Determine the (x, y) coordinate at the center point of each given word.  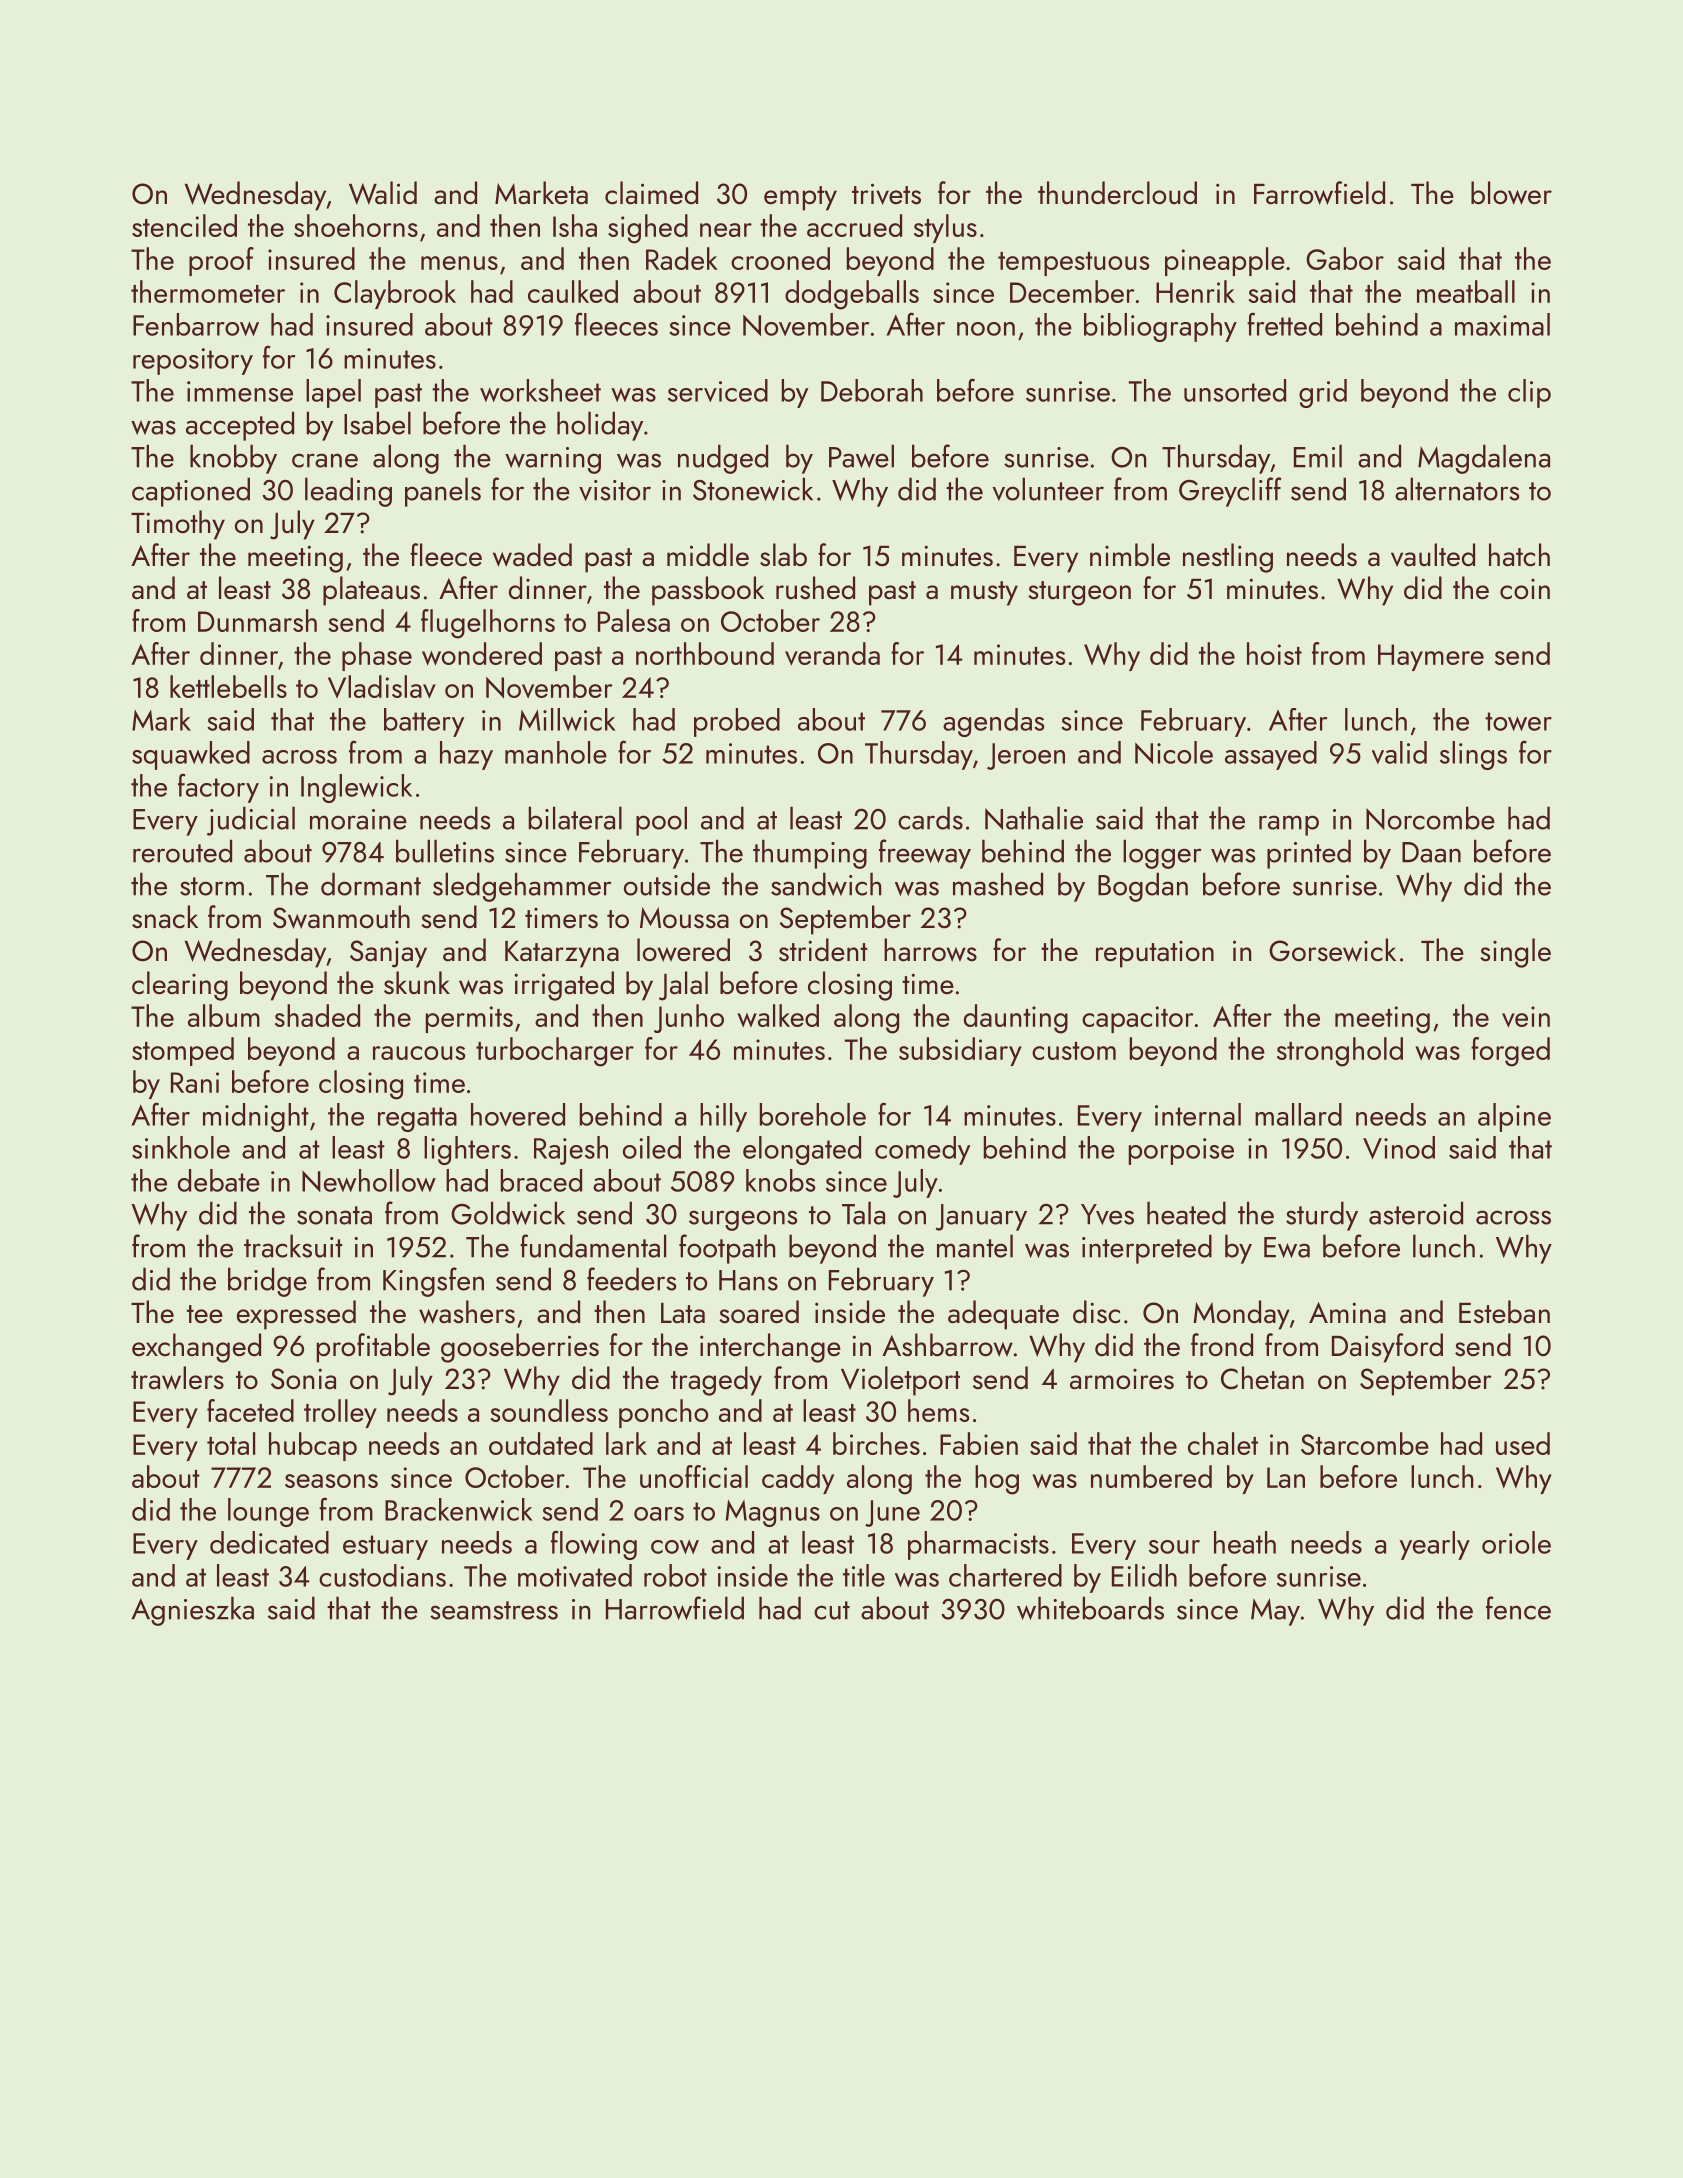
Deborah (872, 390)
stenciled (184, 225)
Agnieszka (192, 1611)
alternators (1457, 489)
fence (1518, 1608)
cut (832, 1610)
